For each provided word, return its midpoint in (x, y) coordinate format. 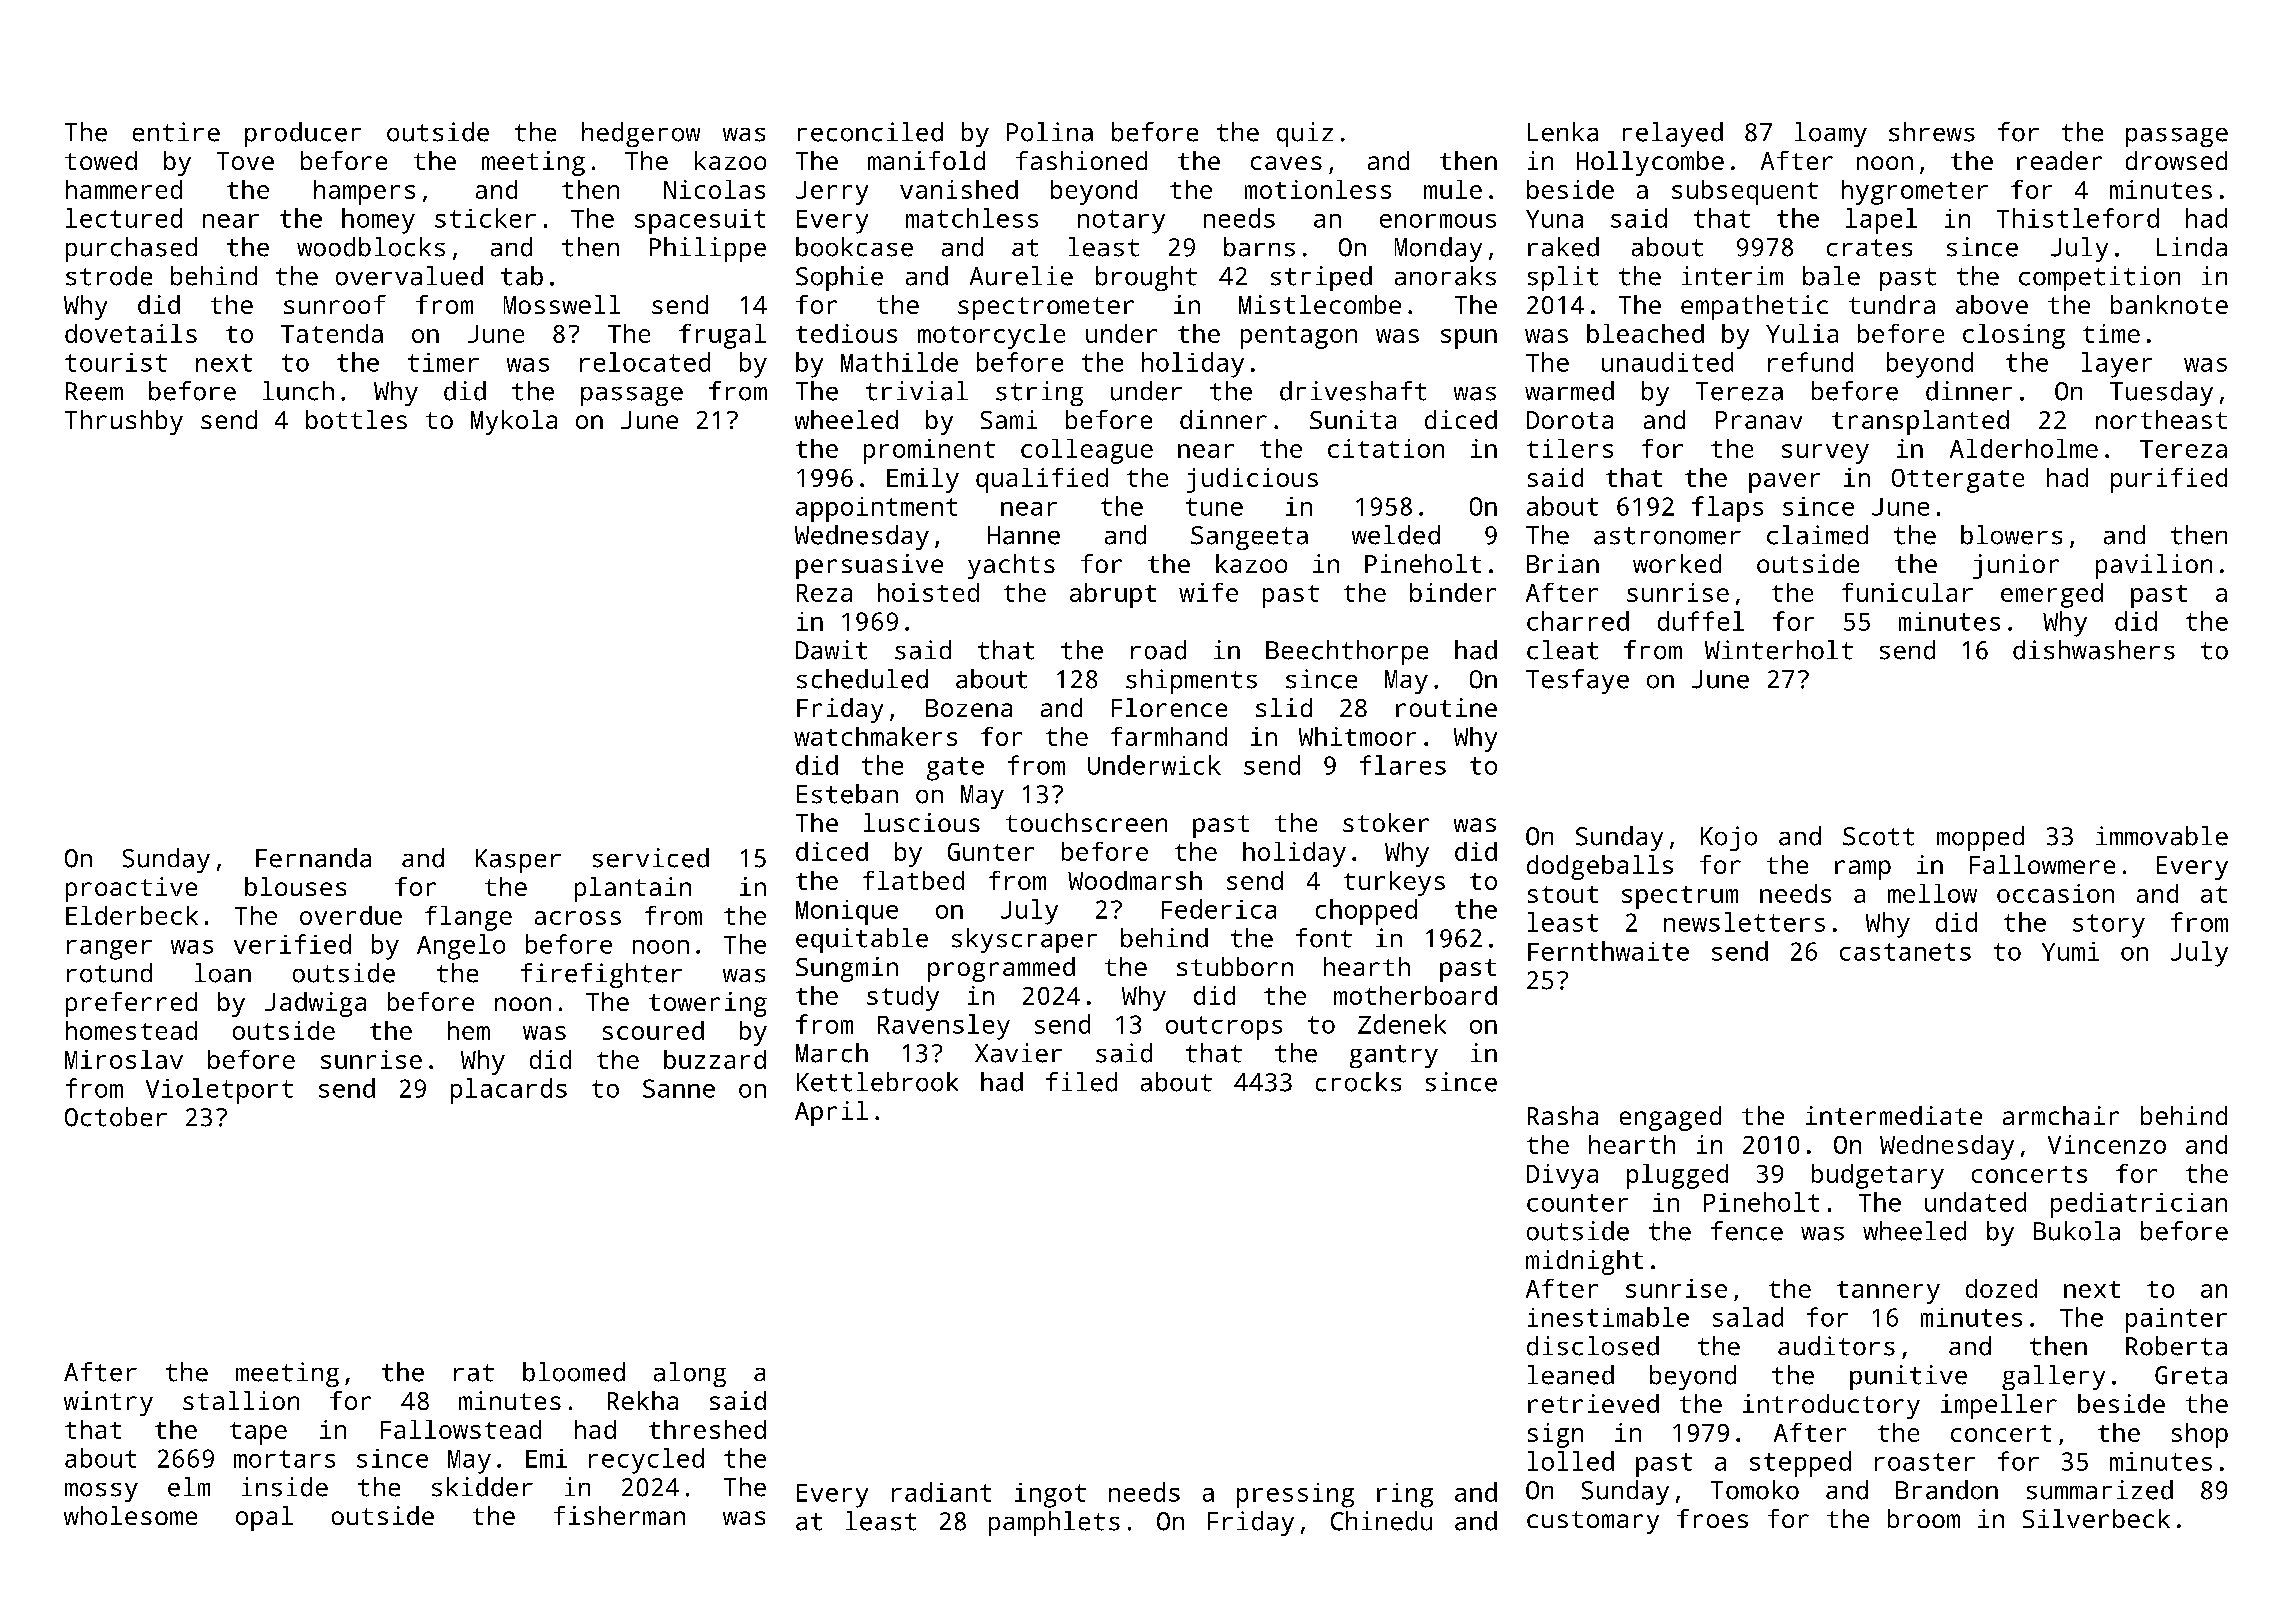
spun (1469, 339)
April (831, 1113)
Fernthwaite (1608, 951)
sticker (485, 218)
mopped (1980, 838)
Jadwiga (315, 1004)
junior (2016, 566)
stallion (241, 1400)
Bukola (2077, 1231)
